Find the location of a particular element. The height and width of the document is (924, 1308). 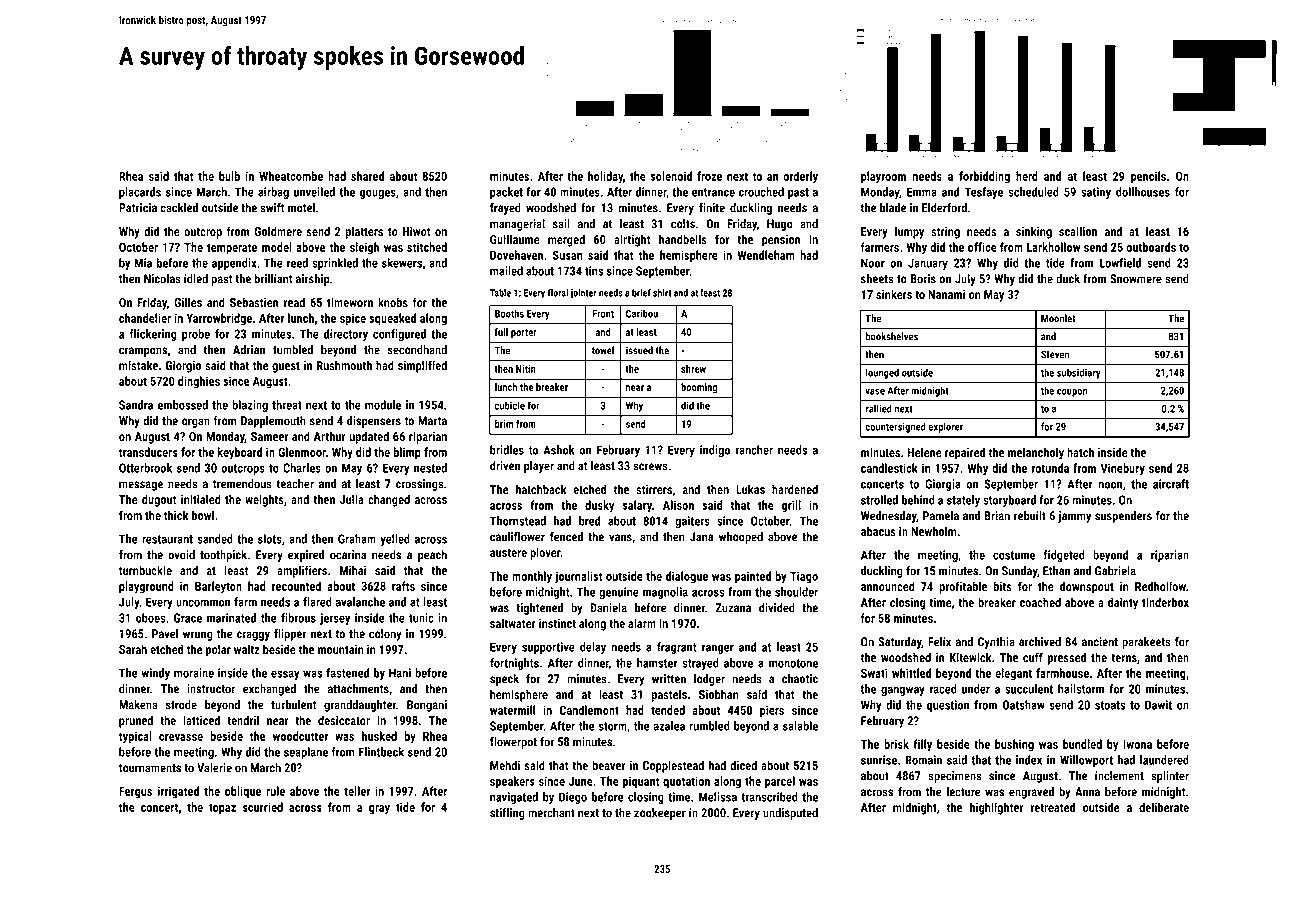

herd is located at coordinates (1027, 176).
